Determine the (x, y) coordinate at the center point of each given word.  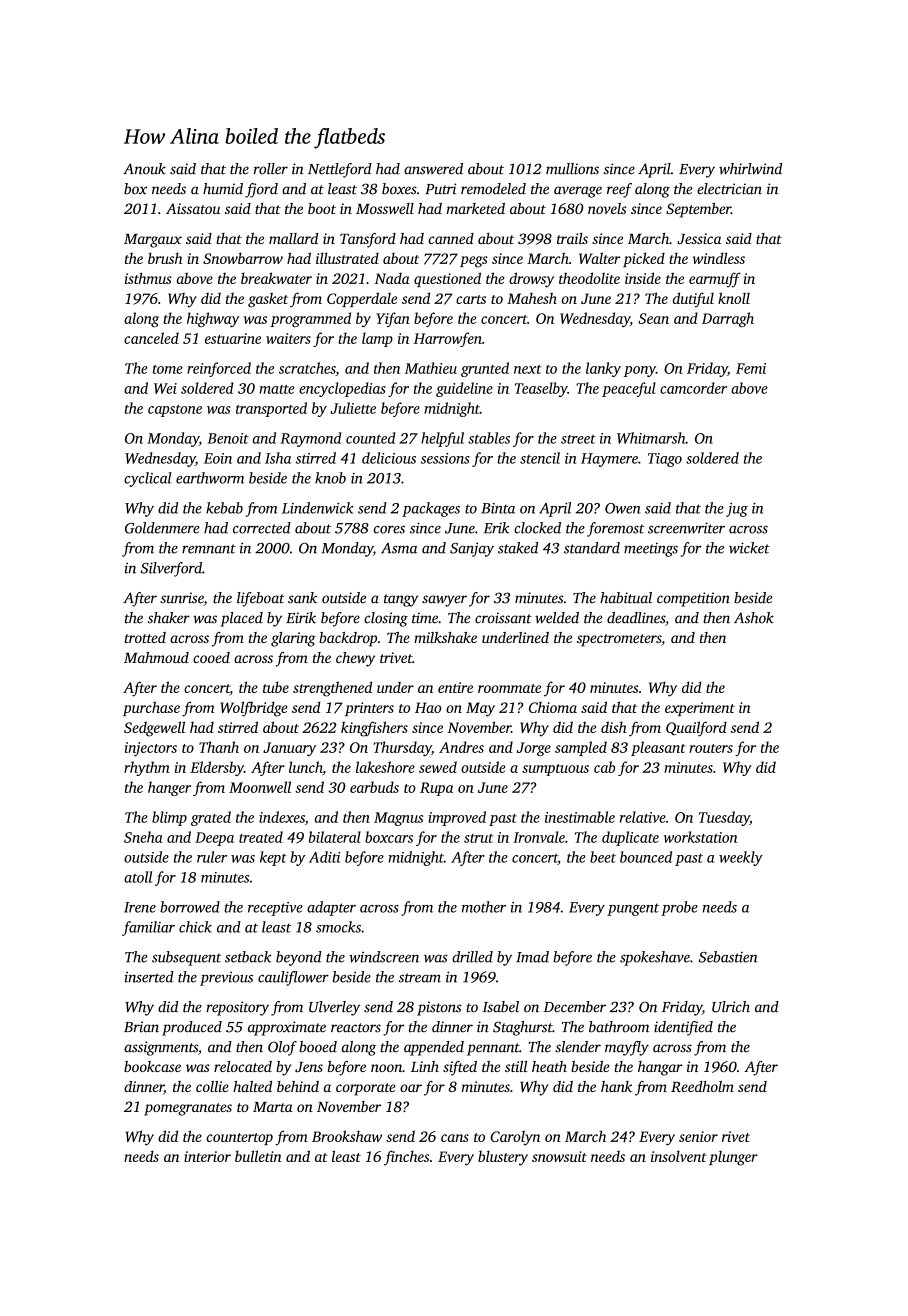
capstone (175, 411)
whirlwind (750, 169)
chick (195, 927)
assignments (161, 1048)
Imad (532, 957)
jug (737, 510)
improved (457, 818)
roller (271, 169)
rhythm (147, 768)
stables (489, 438)
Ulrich (731, 1007)
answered (433, 169)
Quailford (696, 729)
